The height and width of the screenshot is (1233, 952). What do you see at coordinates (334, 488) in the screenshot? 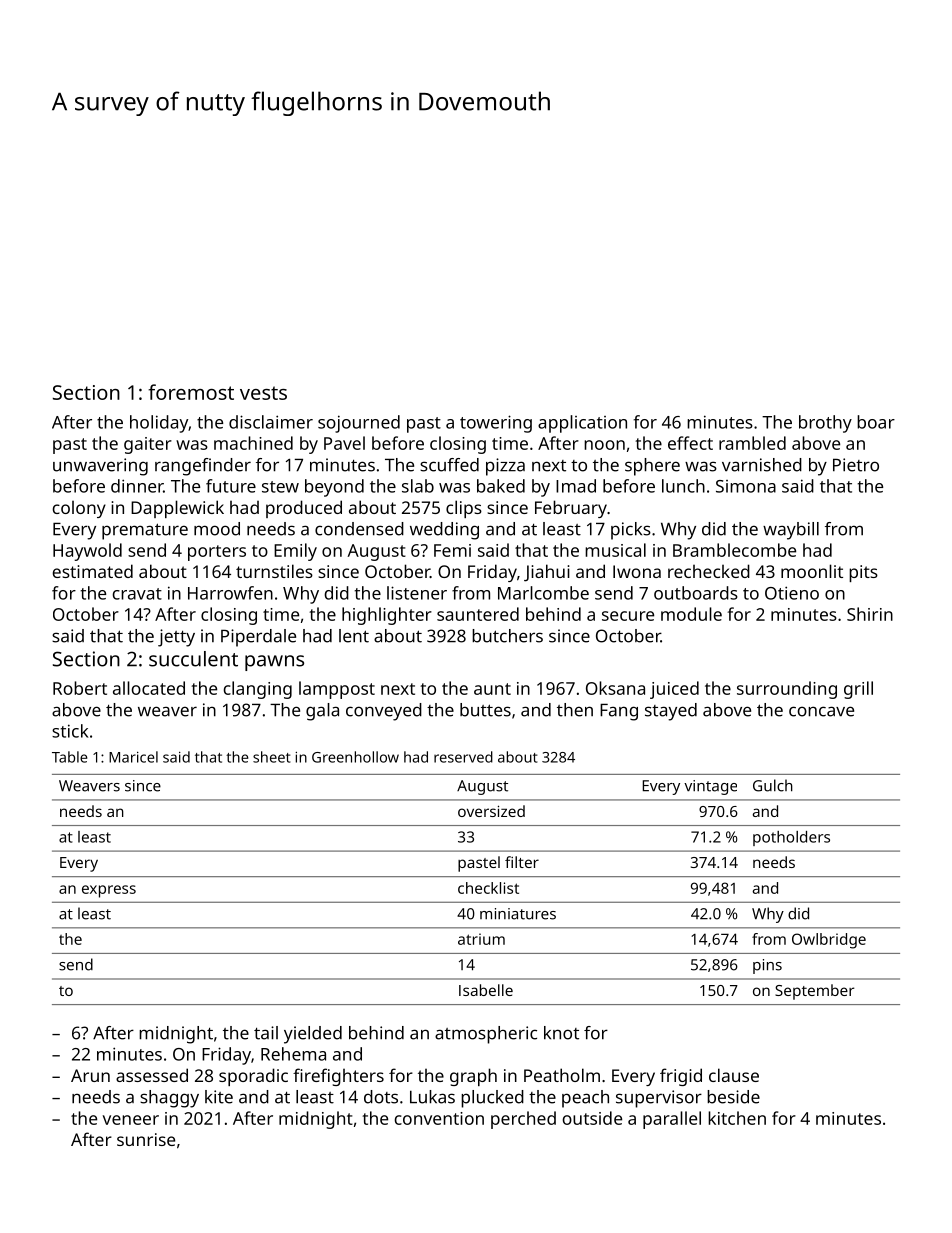
I see `beyond` at bounding box center [334, 488].
